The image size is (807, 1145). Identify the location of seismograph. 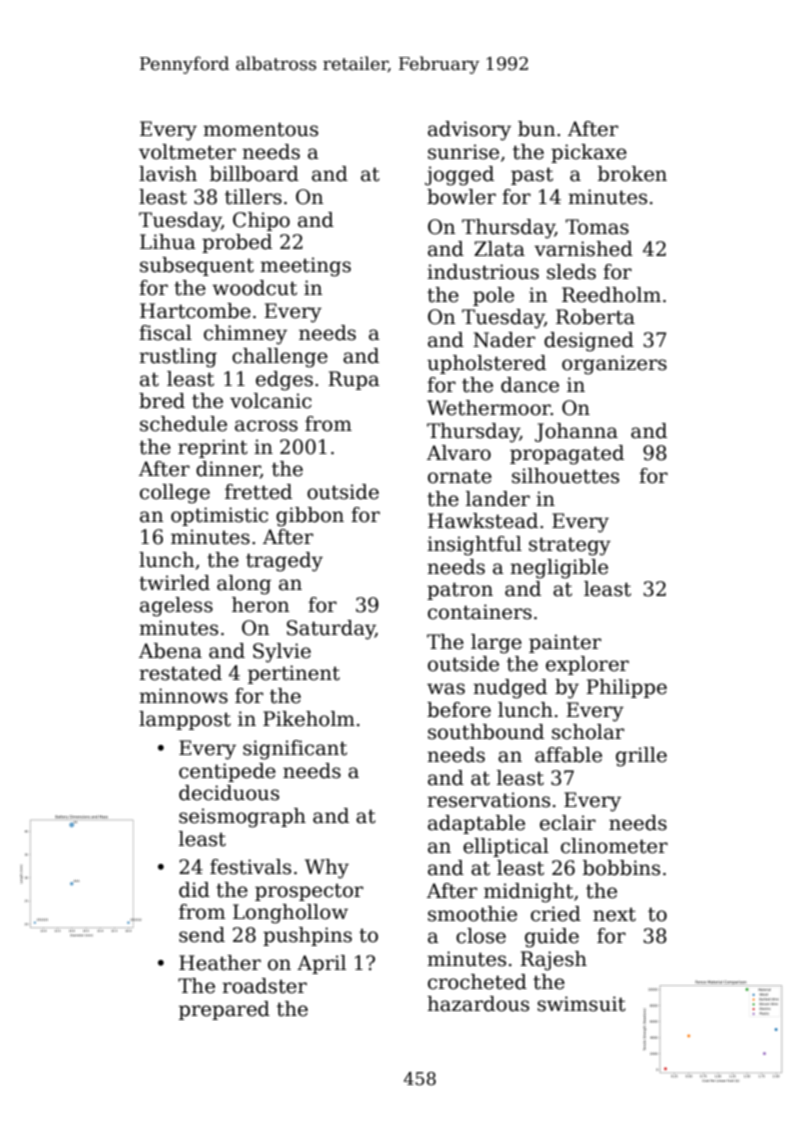
(242, 818).
